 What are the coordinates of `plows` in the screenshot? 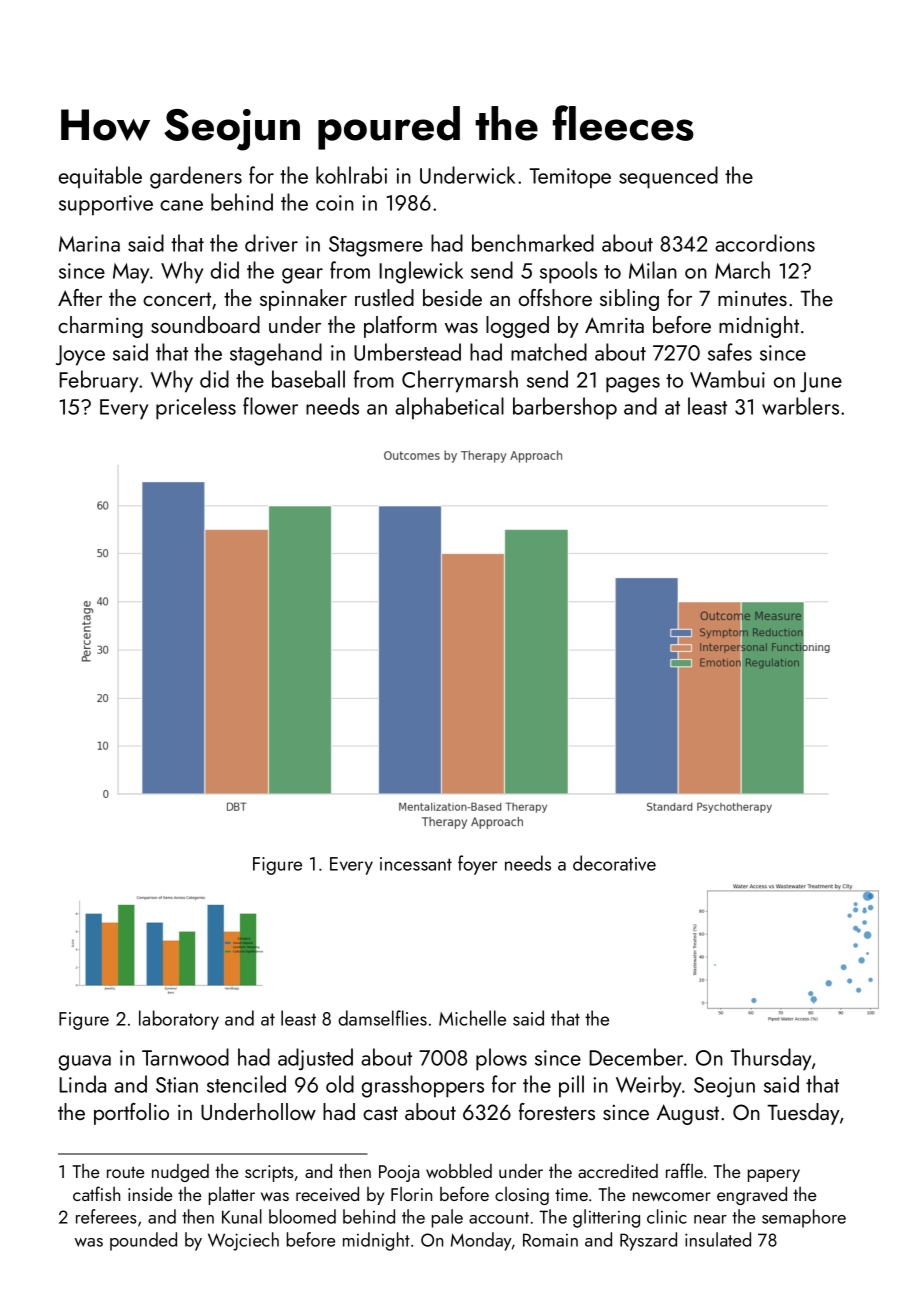 It's located at (501, 1059).
